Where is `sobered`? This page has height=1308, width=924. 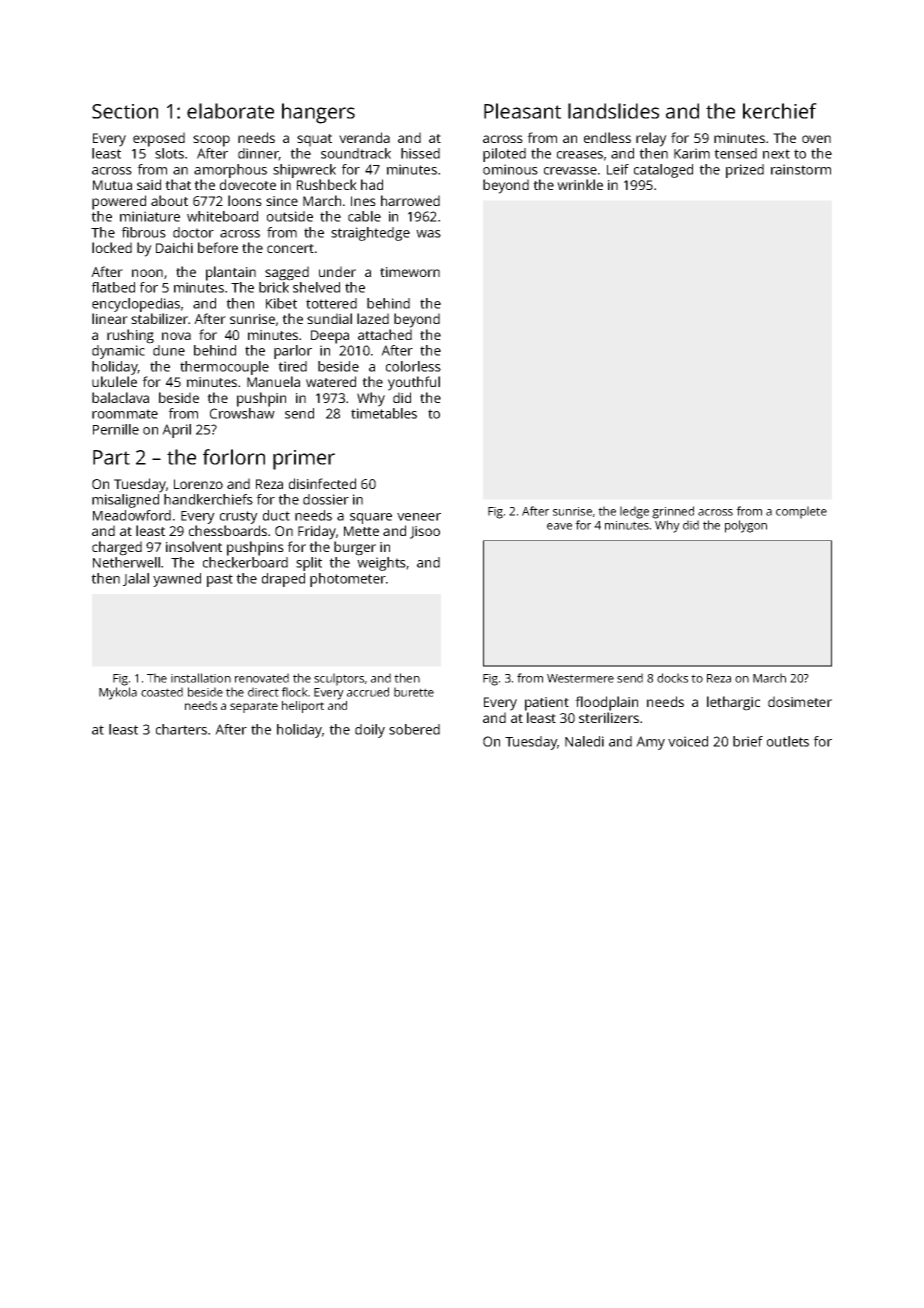
sobered is located at coordinates (414, 729).
